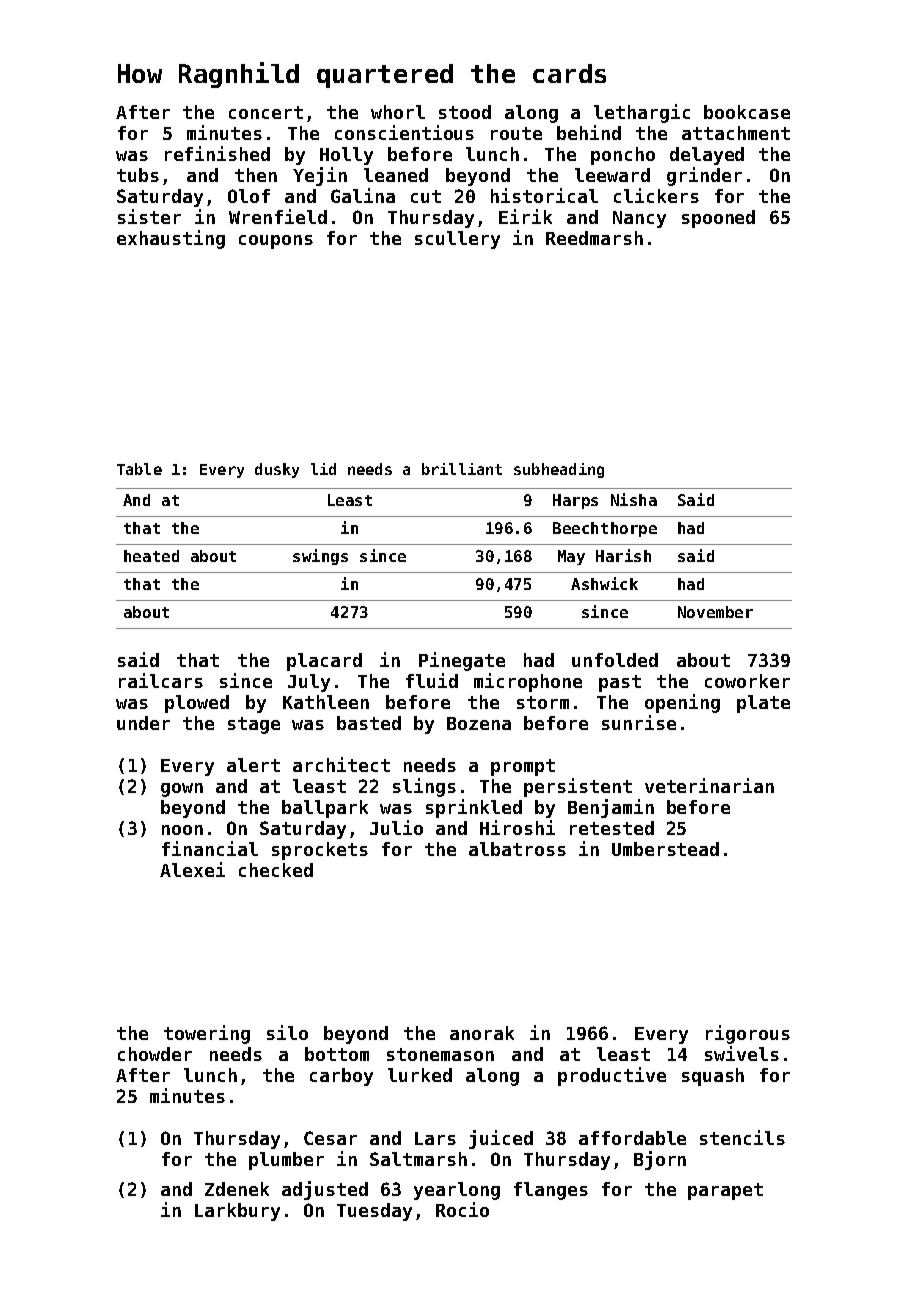  What do you see at coordinates (748, 1034) in the screenshot?
I see `rigorous` at bounding box center [748, 1034].
